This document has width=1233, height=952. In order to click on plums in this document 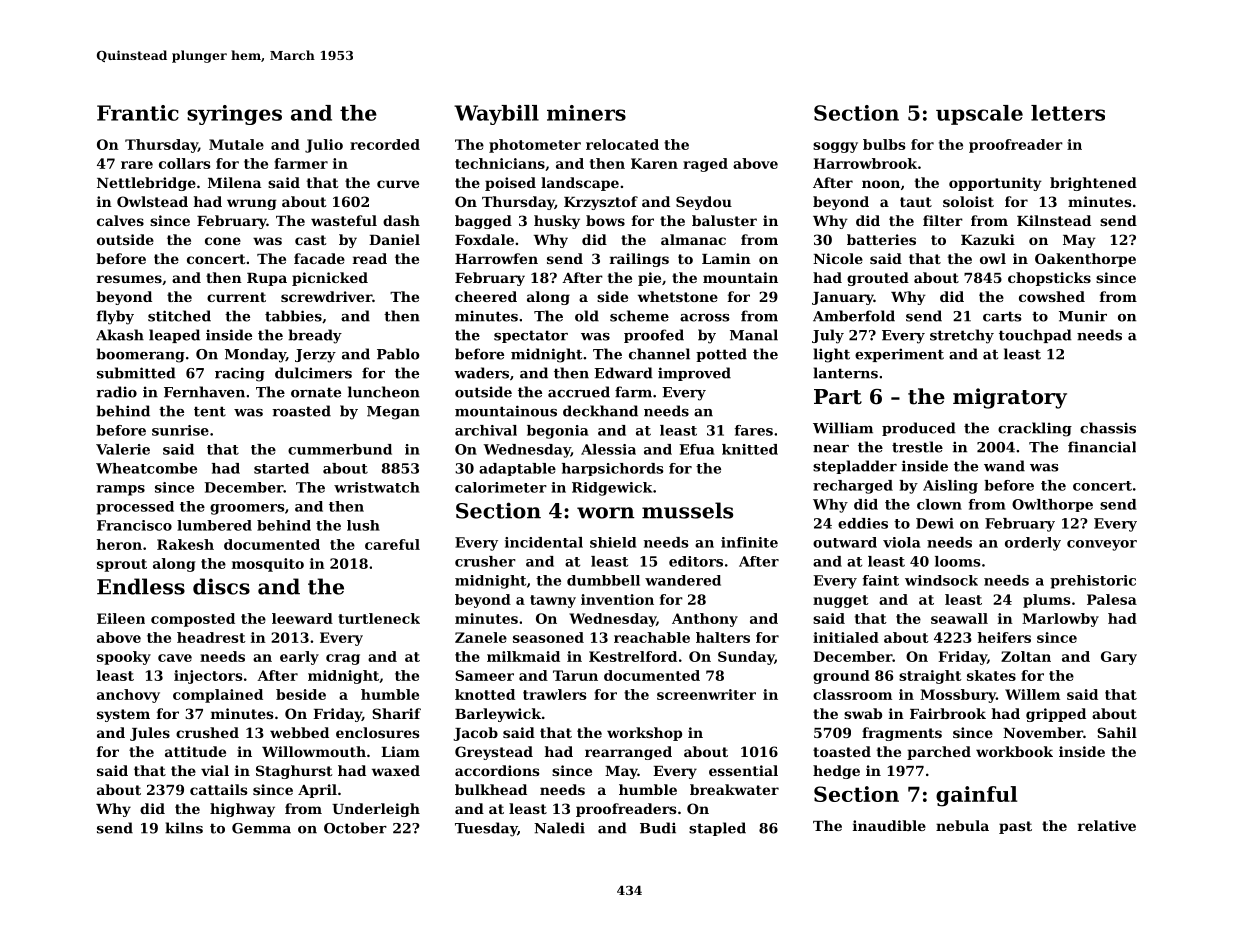, I will do `click(1047, 601)`.
